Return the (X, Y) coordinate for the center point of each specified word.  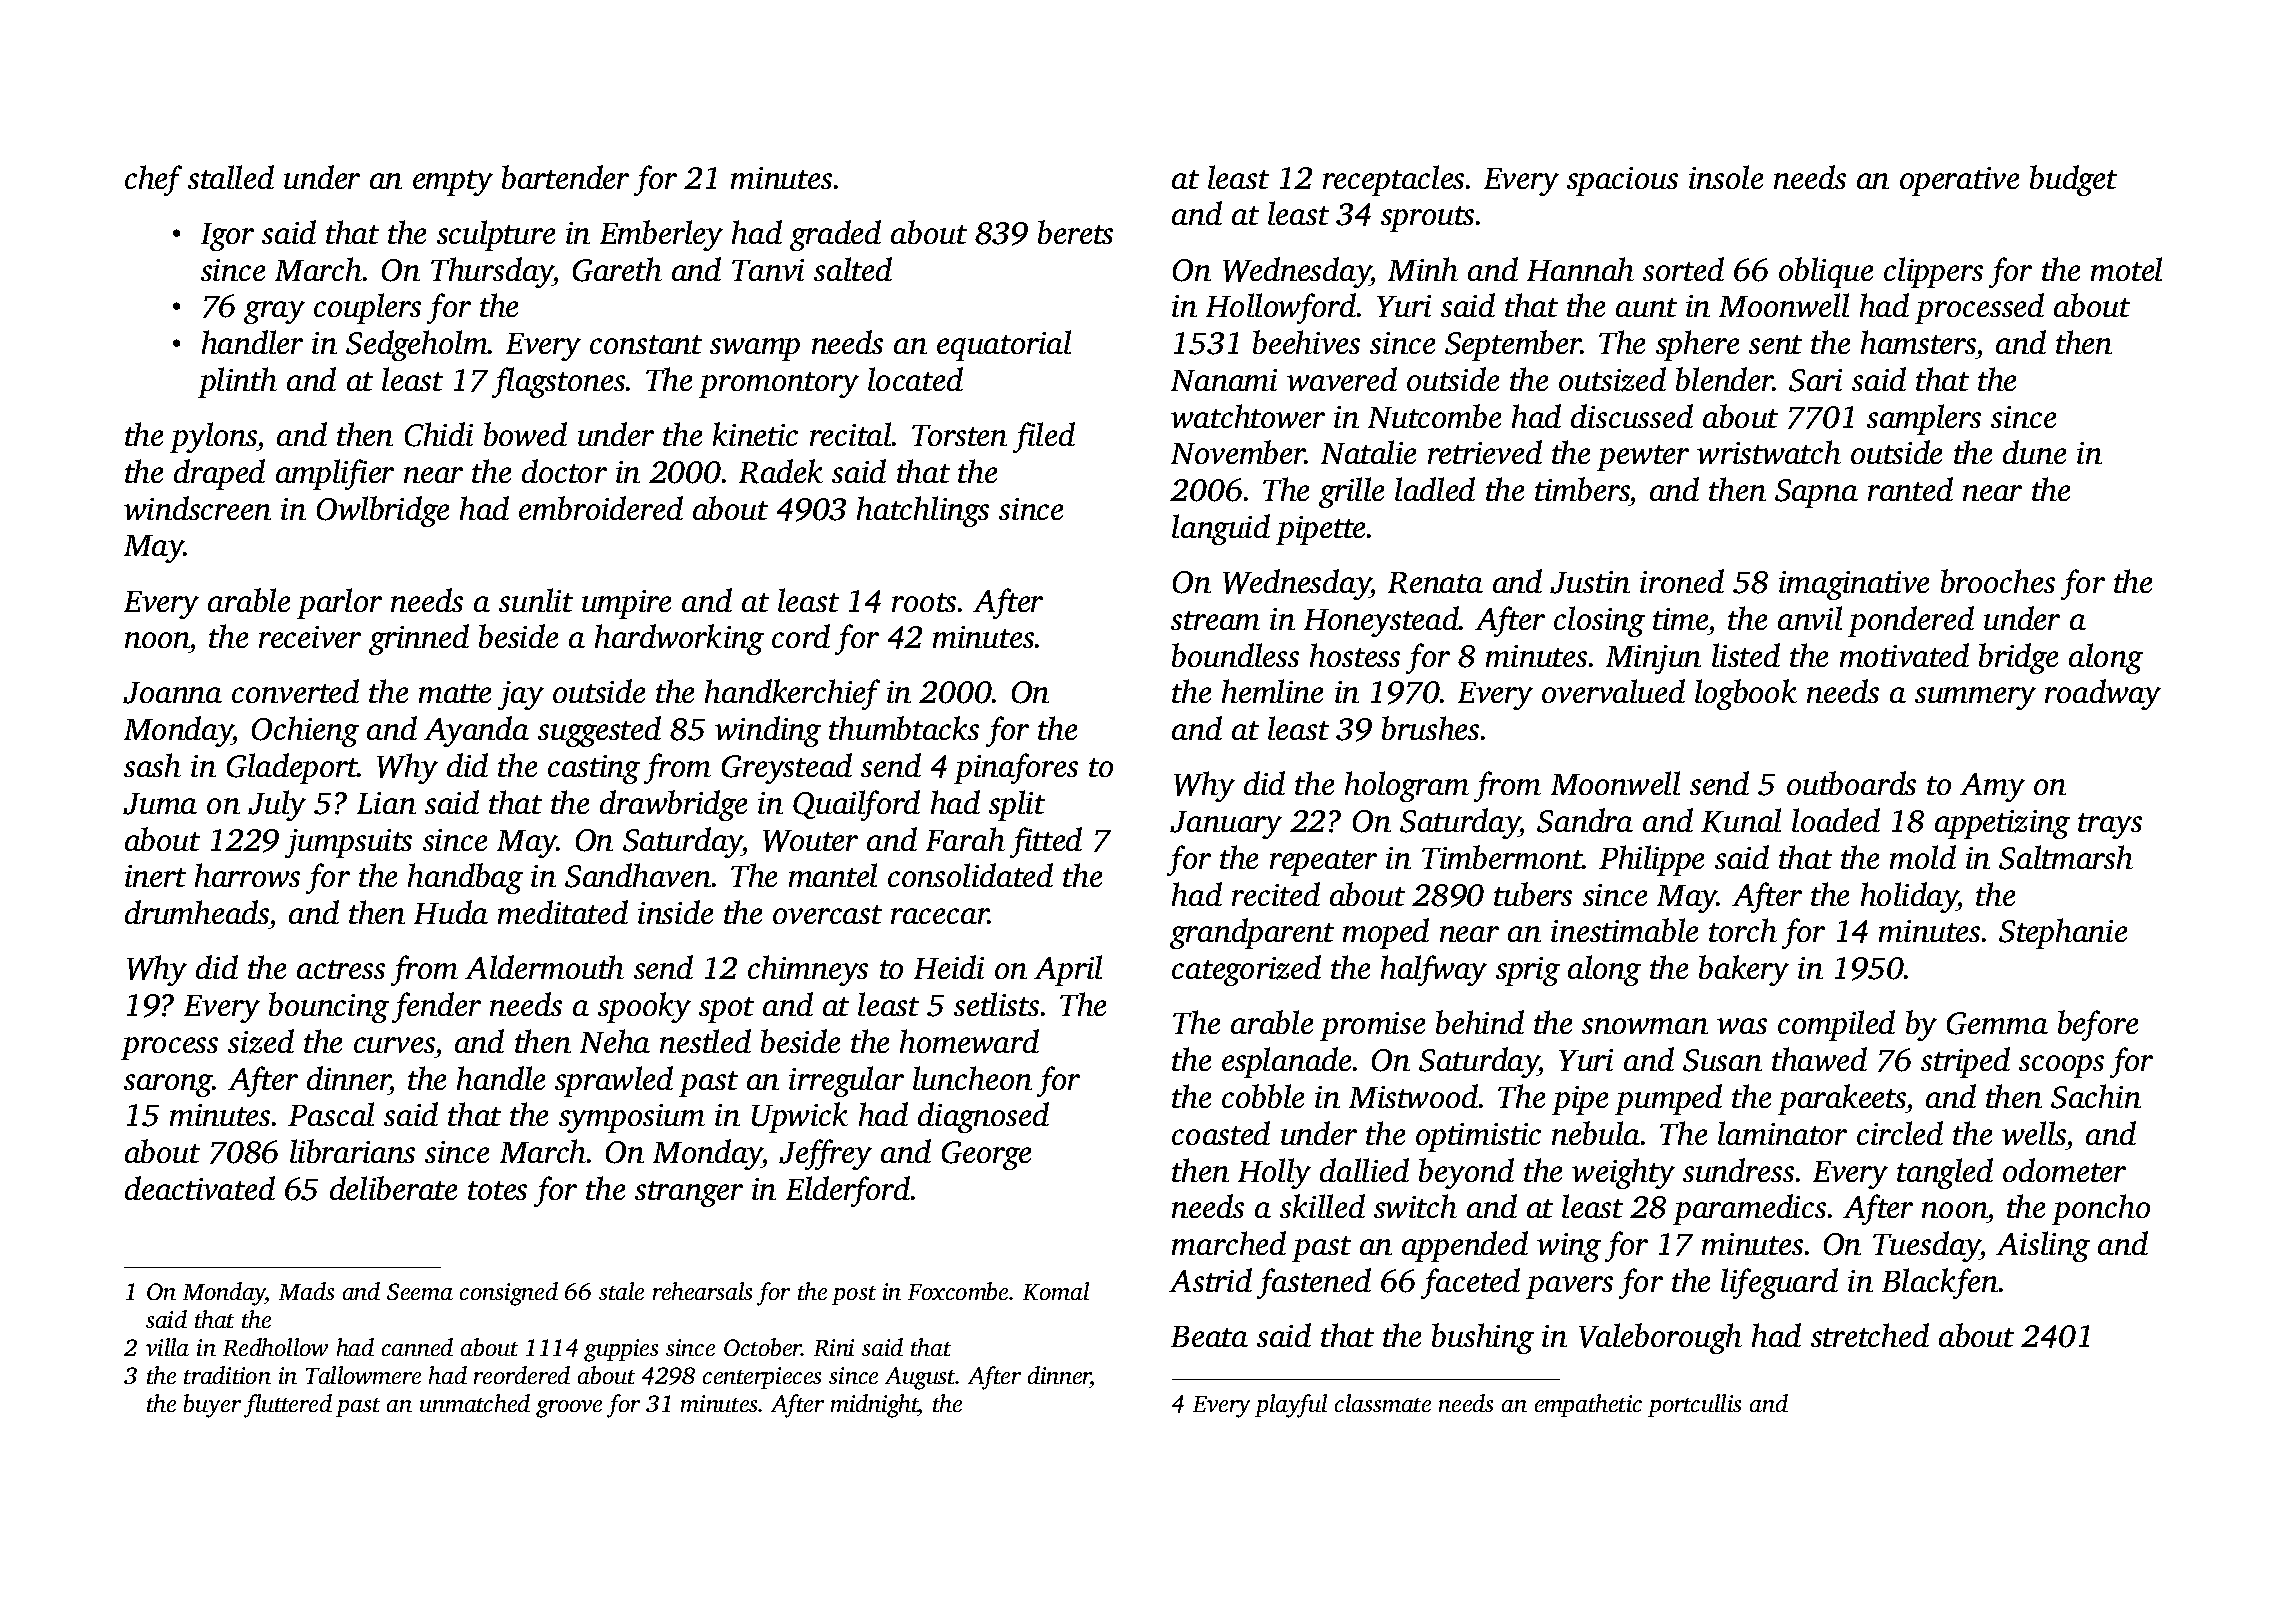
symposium (632, 1118)
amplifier (335, 474)
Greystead (787, 768)
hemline (1272, 691)
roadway (2103, 694)
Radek (781, 471)
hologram (1407, 786)
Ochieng (305, 731)
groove (569, 1409)
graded (835, 235)
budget (2073, 180)
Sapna (1816, 493)
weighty (1623, 1173)
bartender (565, 177)
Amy (1992, 787)
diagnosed (983, 1117)
